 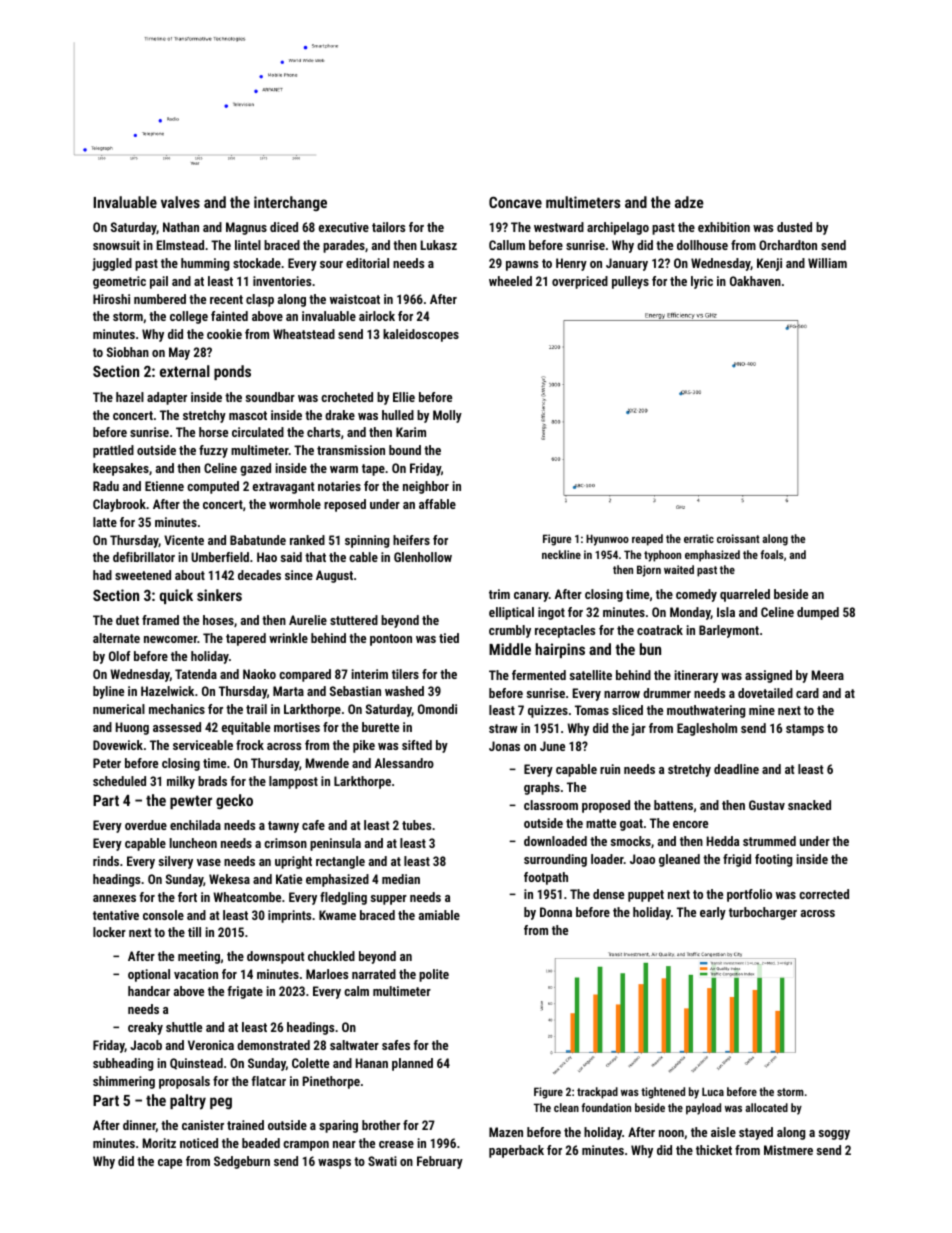 What do you see at coordinates (199, 1143) in the image?
I see `noticed` at bounding box center [199, 1143].
